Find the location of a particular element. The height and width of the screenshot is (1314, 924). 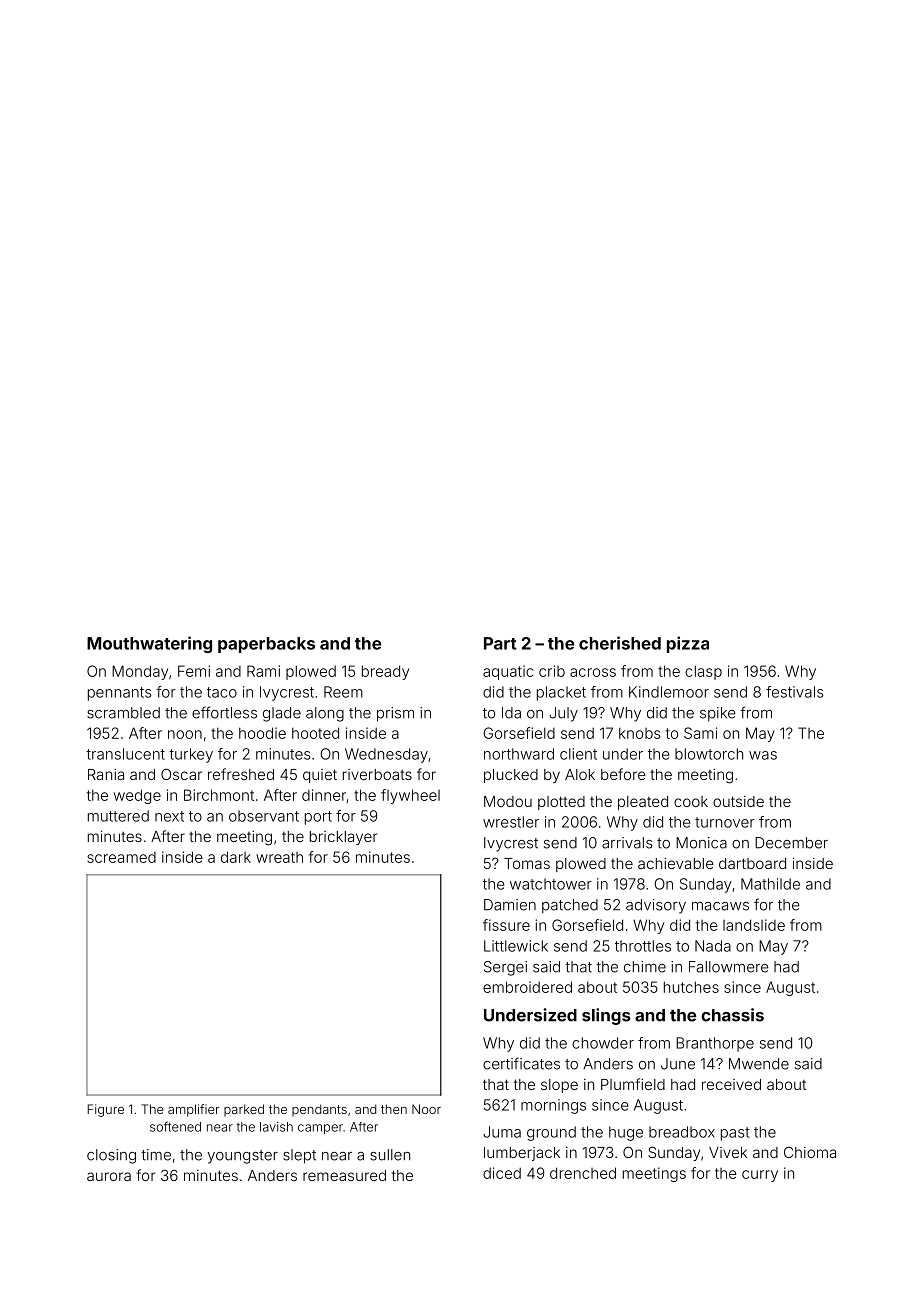

paperbacks is located at coordinates (266, 645).
